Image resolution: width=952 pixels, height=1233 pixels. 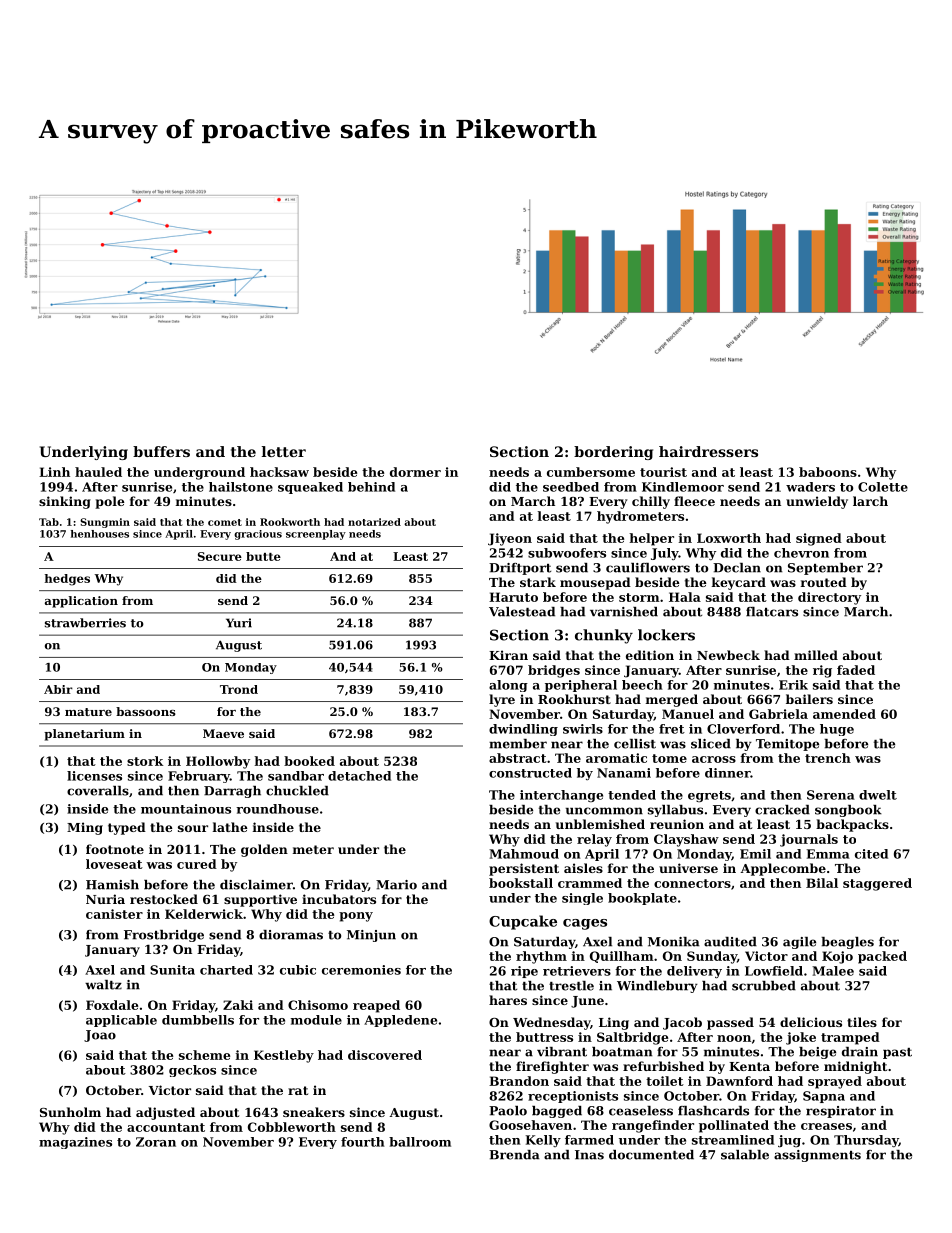 What do you see at coordinates (591, 472) in the document?
I see `cumbersome` at bounding box center [591, 472].
